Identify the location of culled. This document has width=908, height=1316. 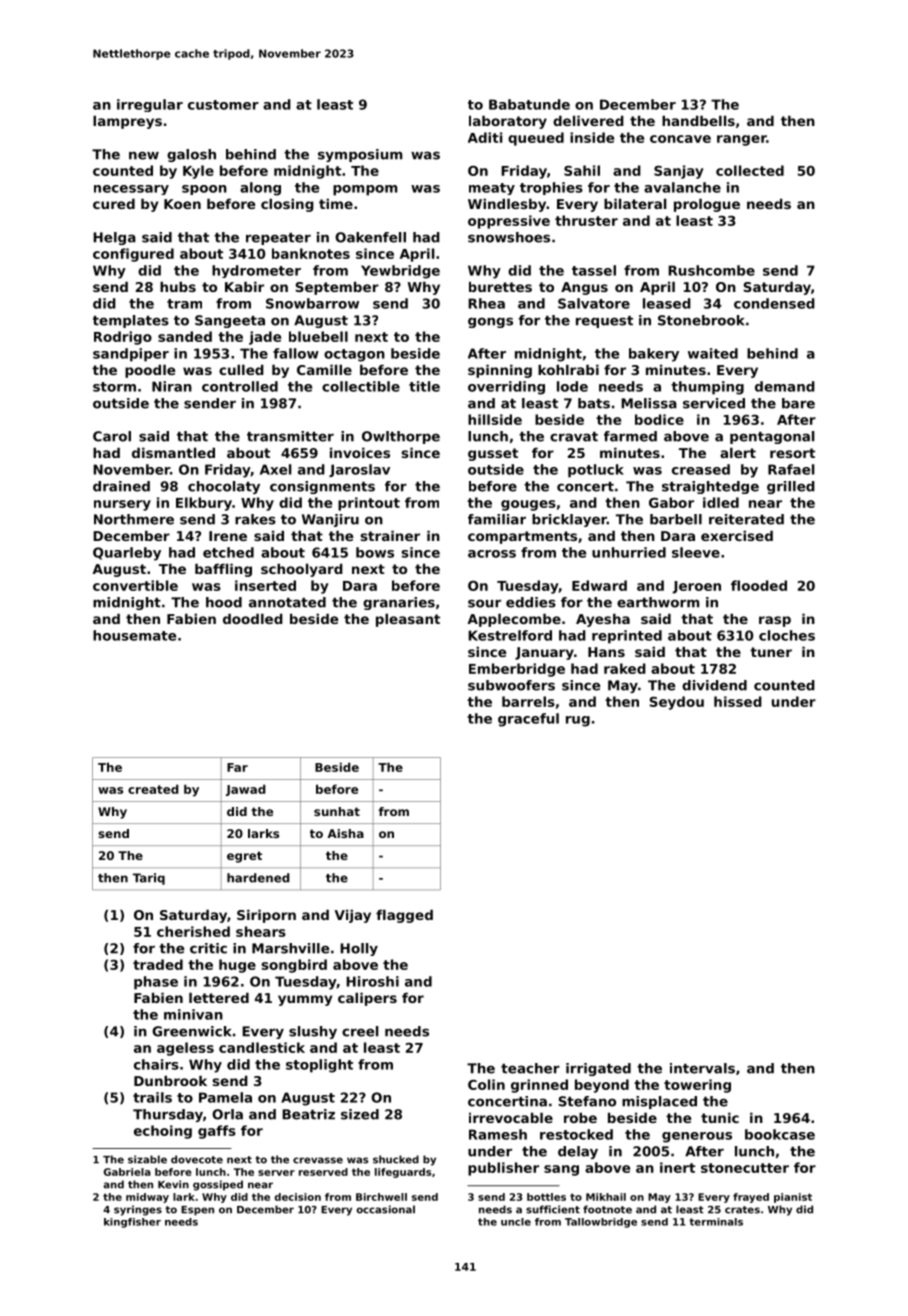
(241, 369).
